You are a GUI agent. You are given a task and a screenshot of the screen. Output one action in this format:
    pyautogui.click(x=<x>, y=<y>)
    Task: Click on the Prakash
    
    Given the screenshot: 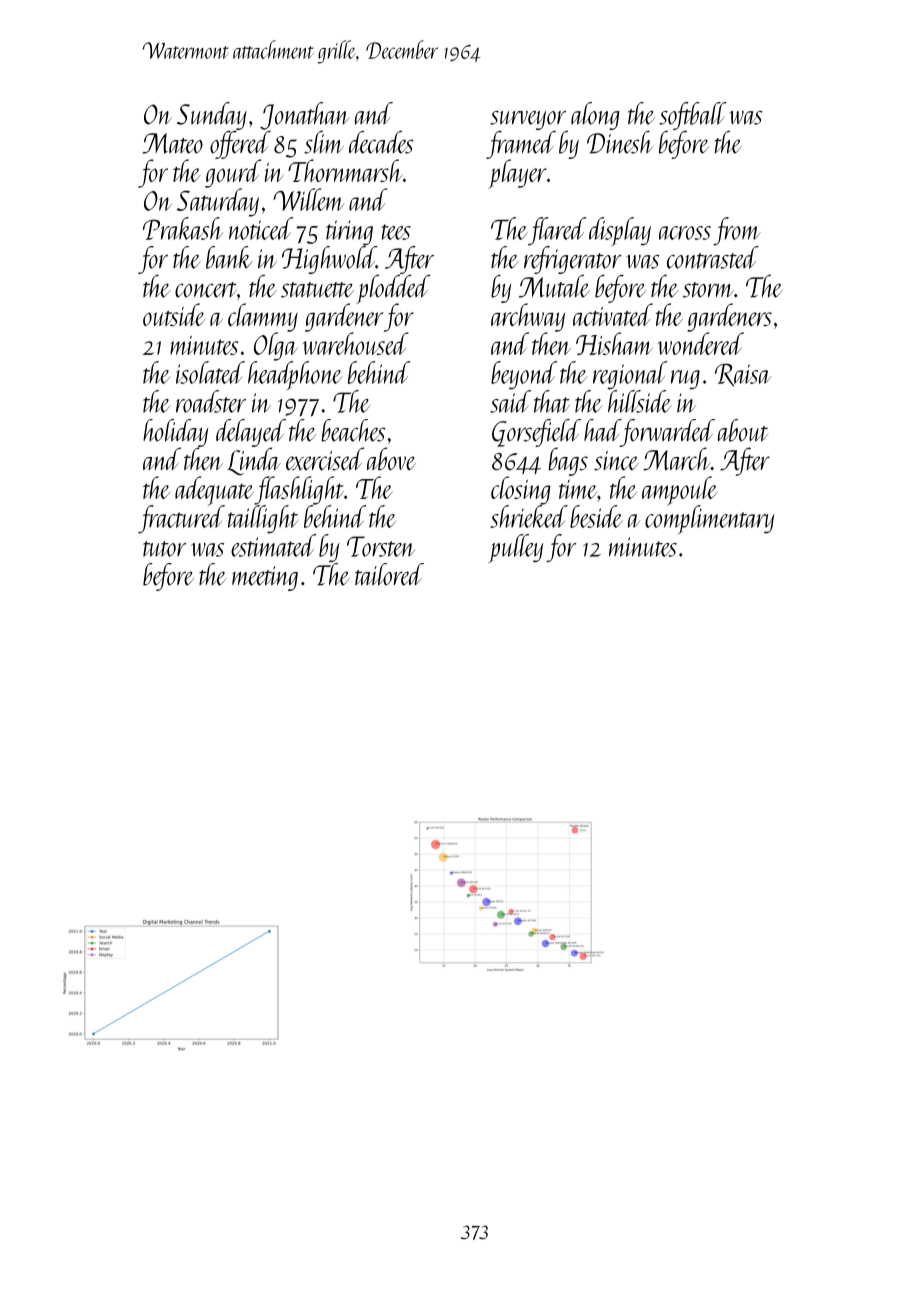 What is the action you would take?
    pyautogui.click(x=183, y=228)
